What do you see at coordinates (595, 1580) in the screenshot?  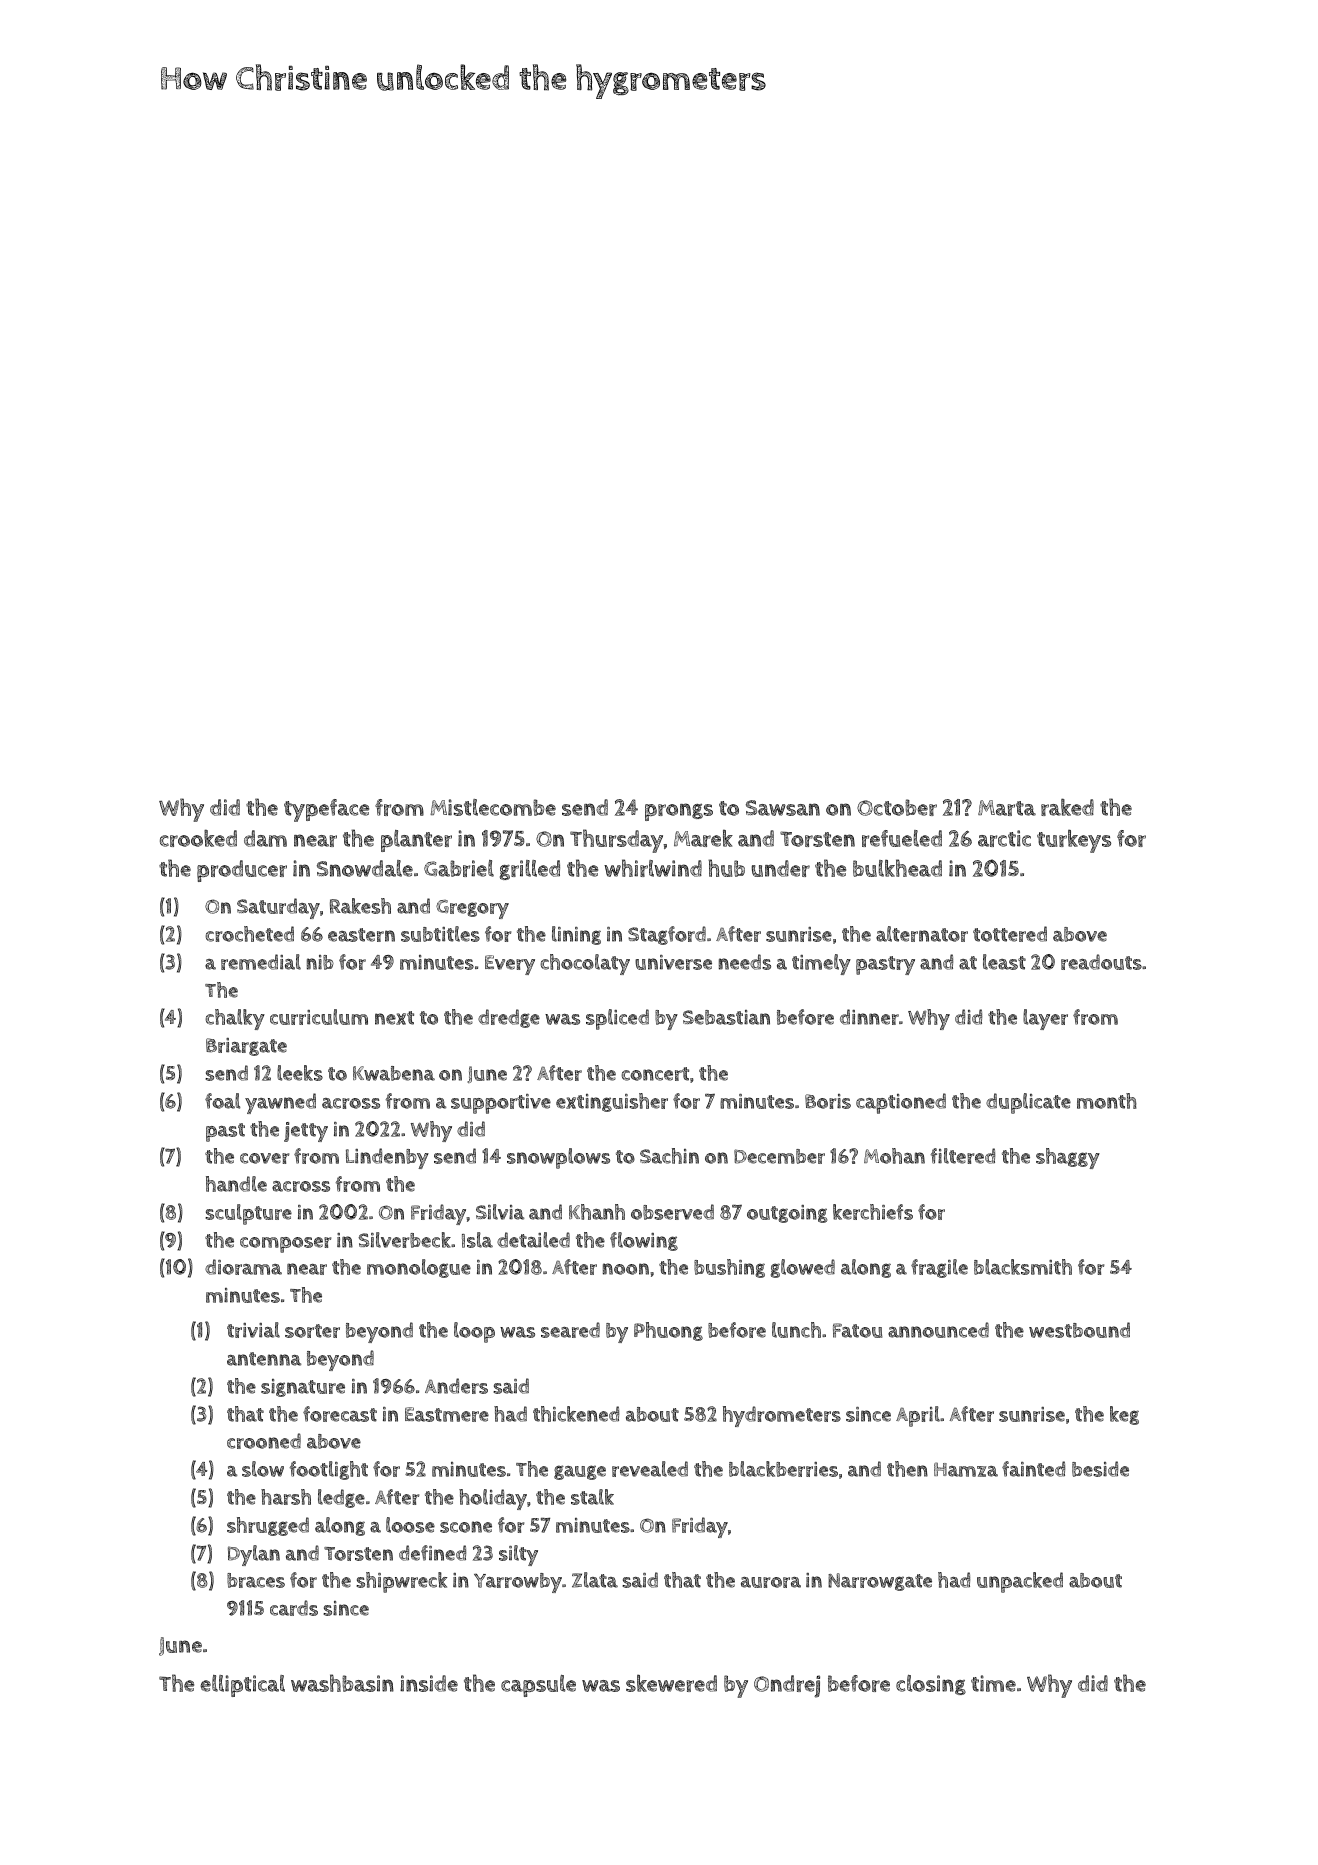 I see `Zlata` at bounding box center [595, 1580].
